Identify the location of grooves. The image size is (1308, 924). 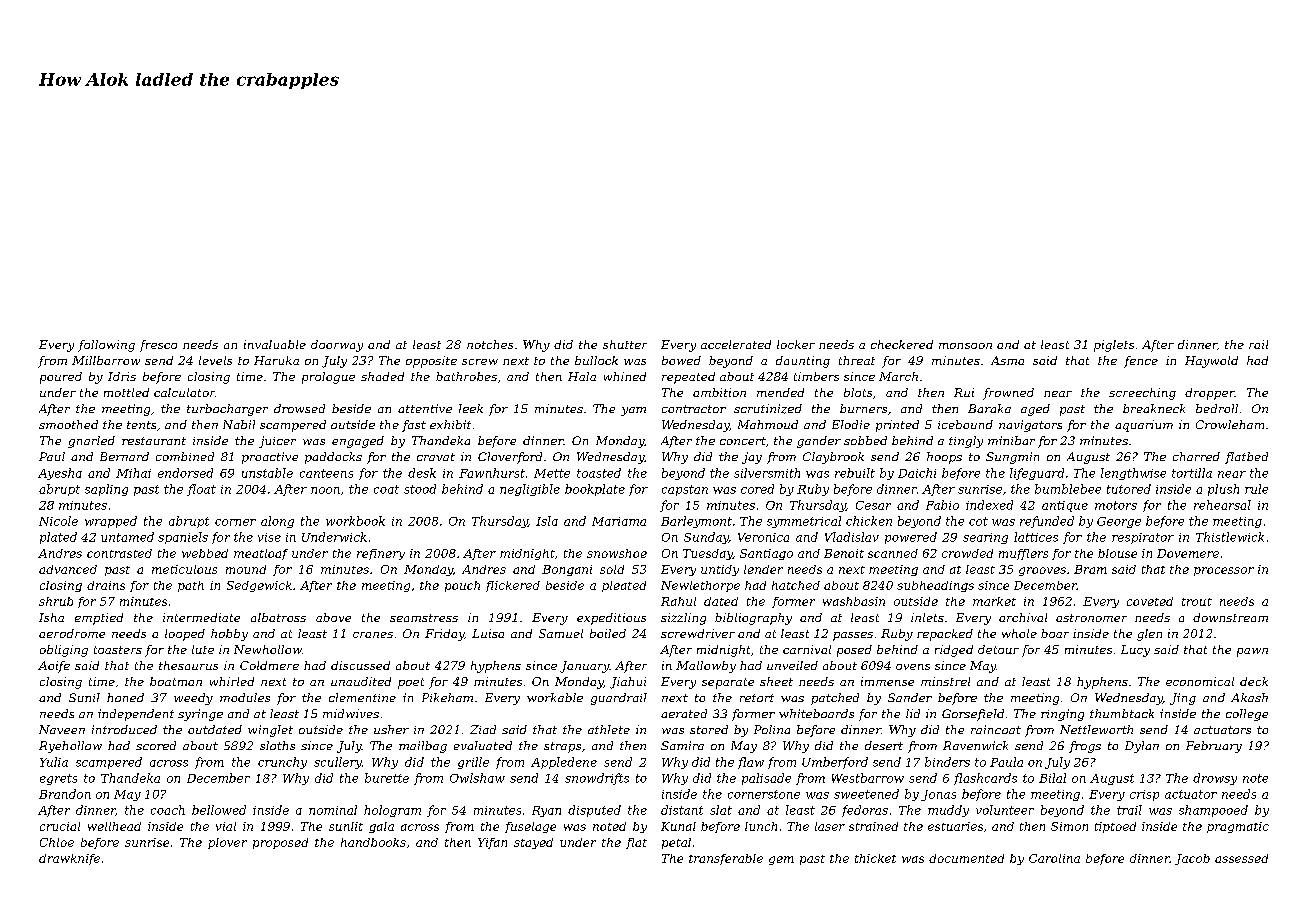
(1042, 571).
